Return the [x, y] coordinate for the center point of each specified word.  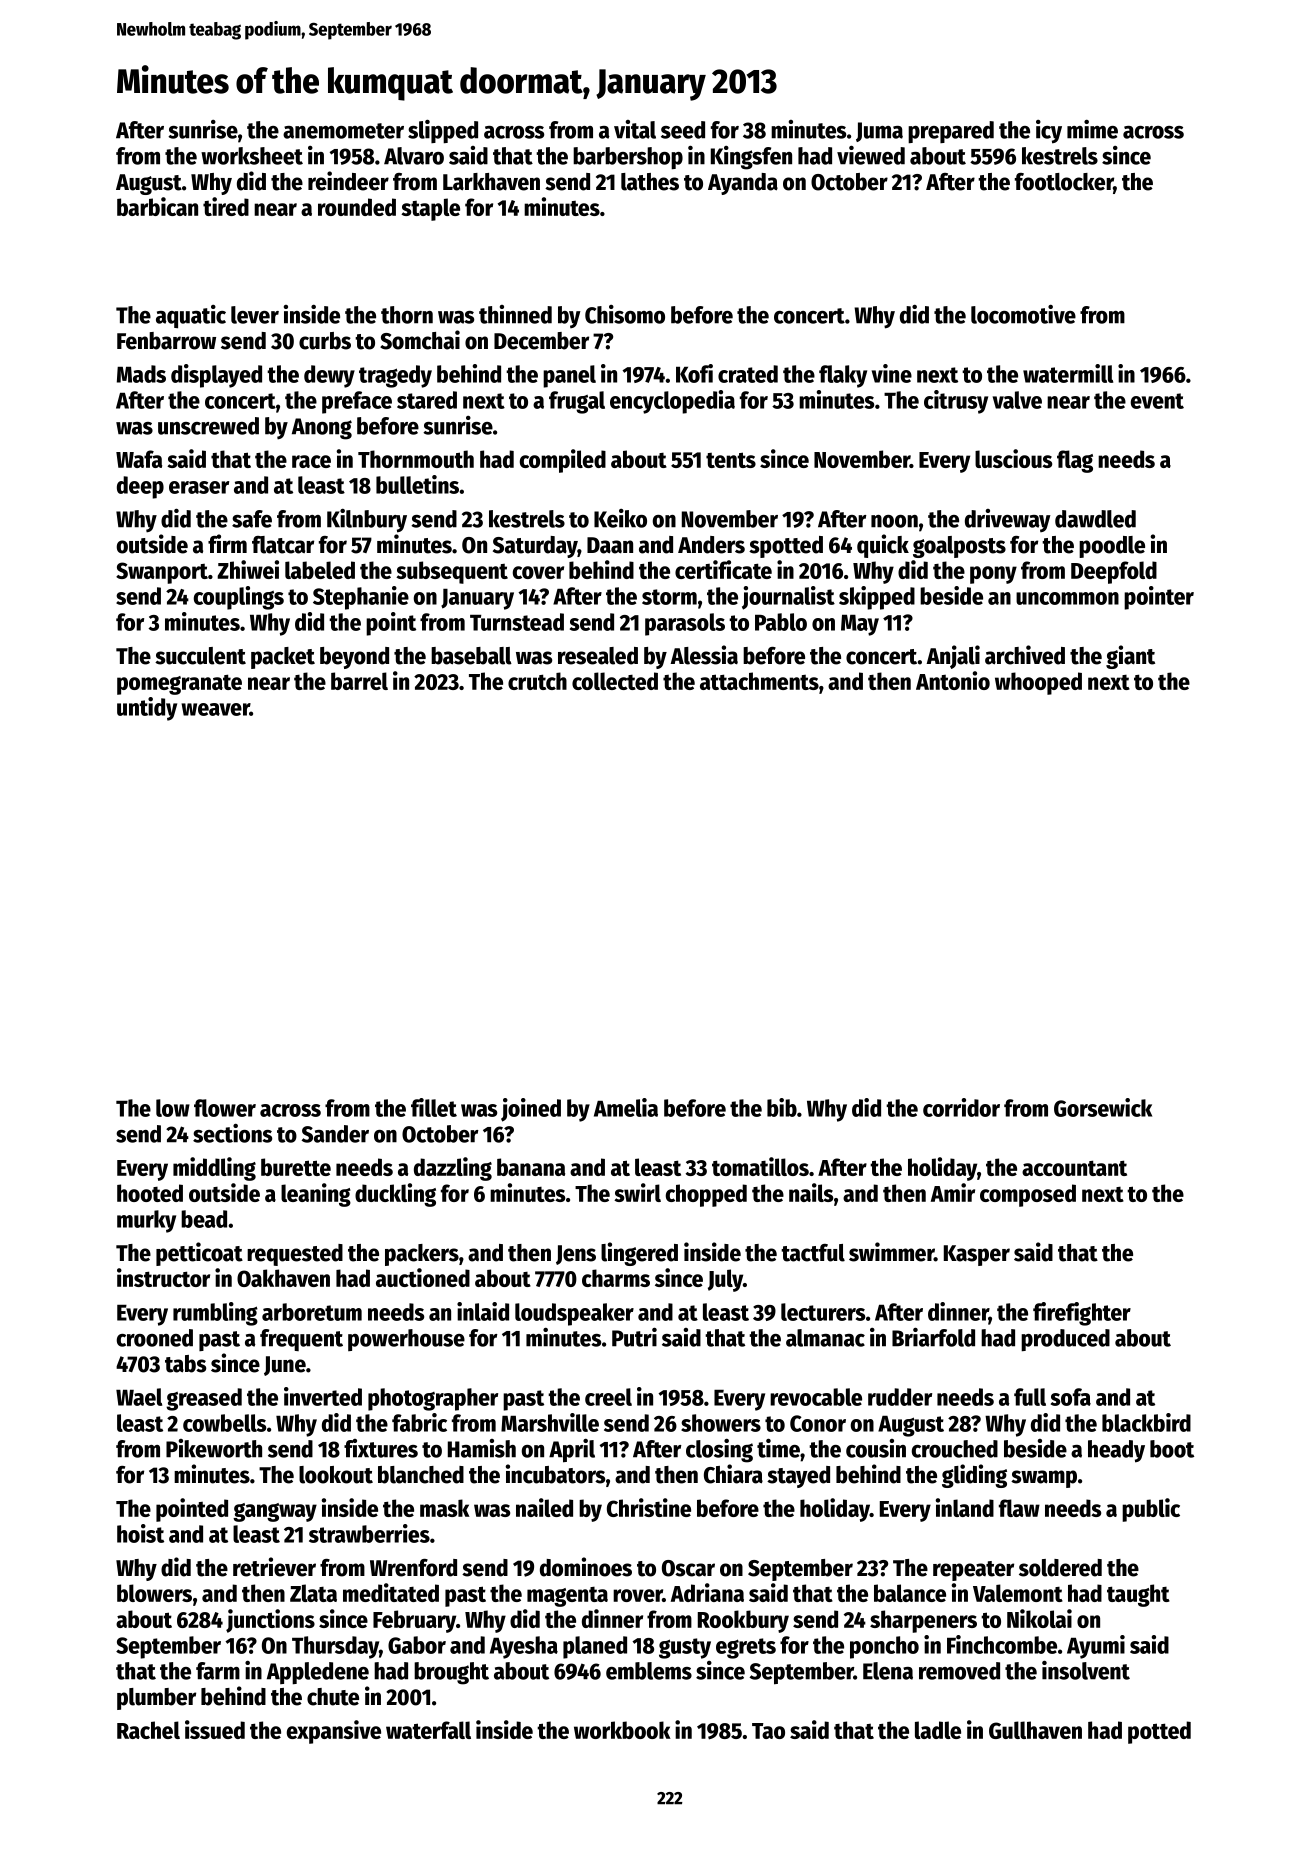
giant [1130, 657]
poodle [1112, 547]
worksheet [252, 156]
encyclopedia [672, 402]
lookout [336, 1475]
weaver [215, 709]
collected [615, 681]
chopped [706, 1195]
